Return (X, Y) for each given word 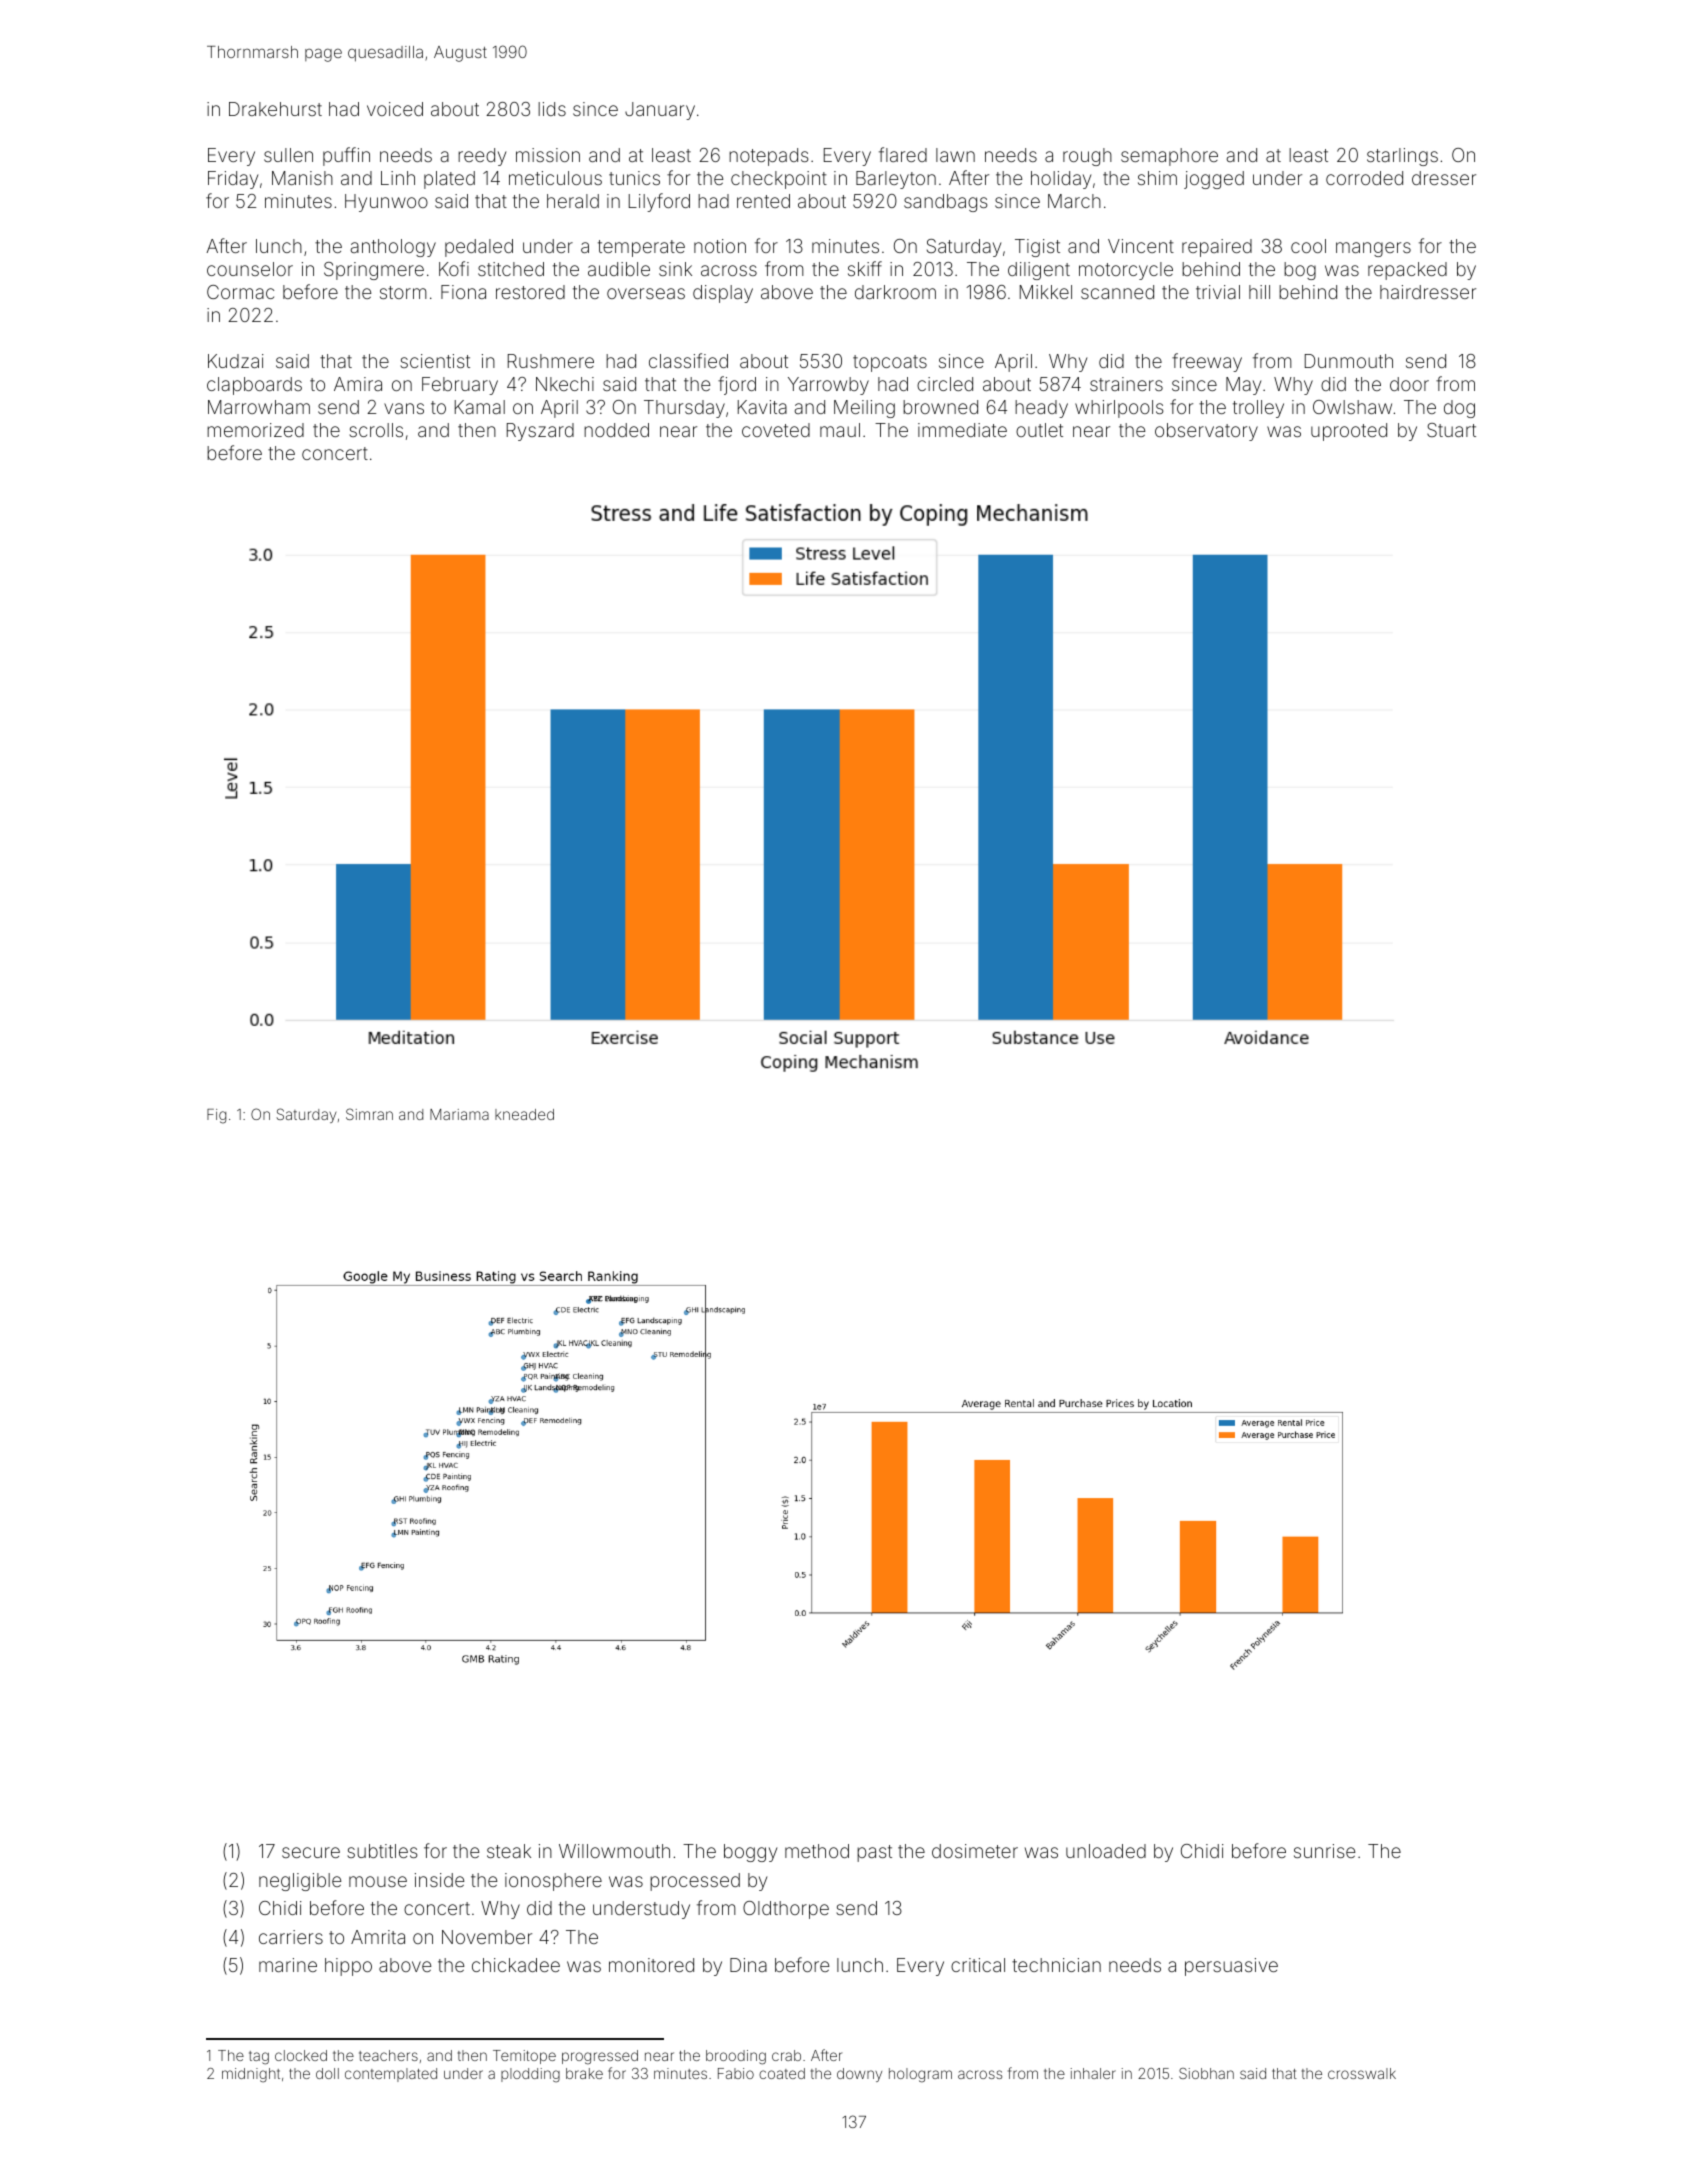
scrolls (376, 430)
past (874, 1853)
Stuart (1451, 430)
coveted (776, 430)
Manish (302, 178)
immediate (962, 430)
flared (903, 154)
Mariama (459, 1114)
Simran (369, 1114)
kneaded (524, 1114)
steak (509, 1851)
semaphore (1169, 157)
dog (1459, 409)
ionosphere (553, 1882)
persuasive (1231, 1967)
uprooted (1349, 432)
